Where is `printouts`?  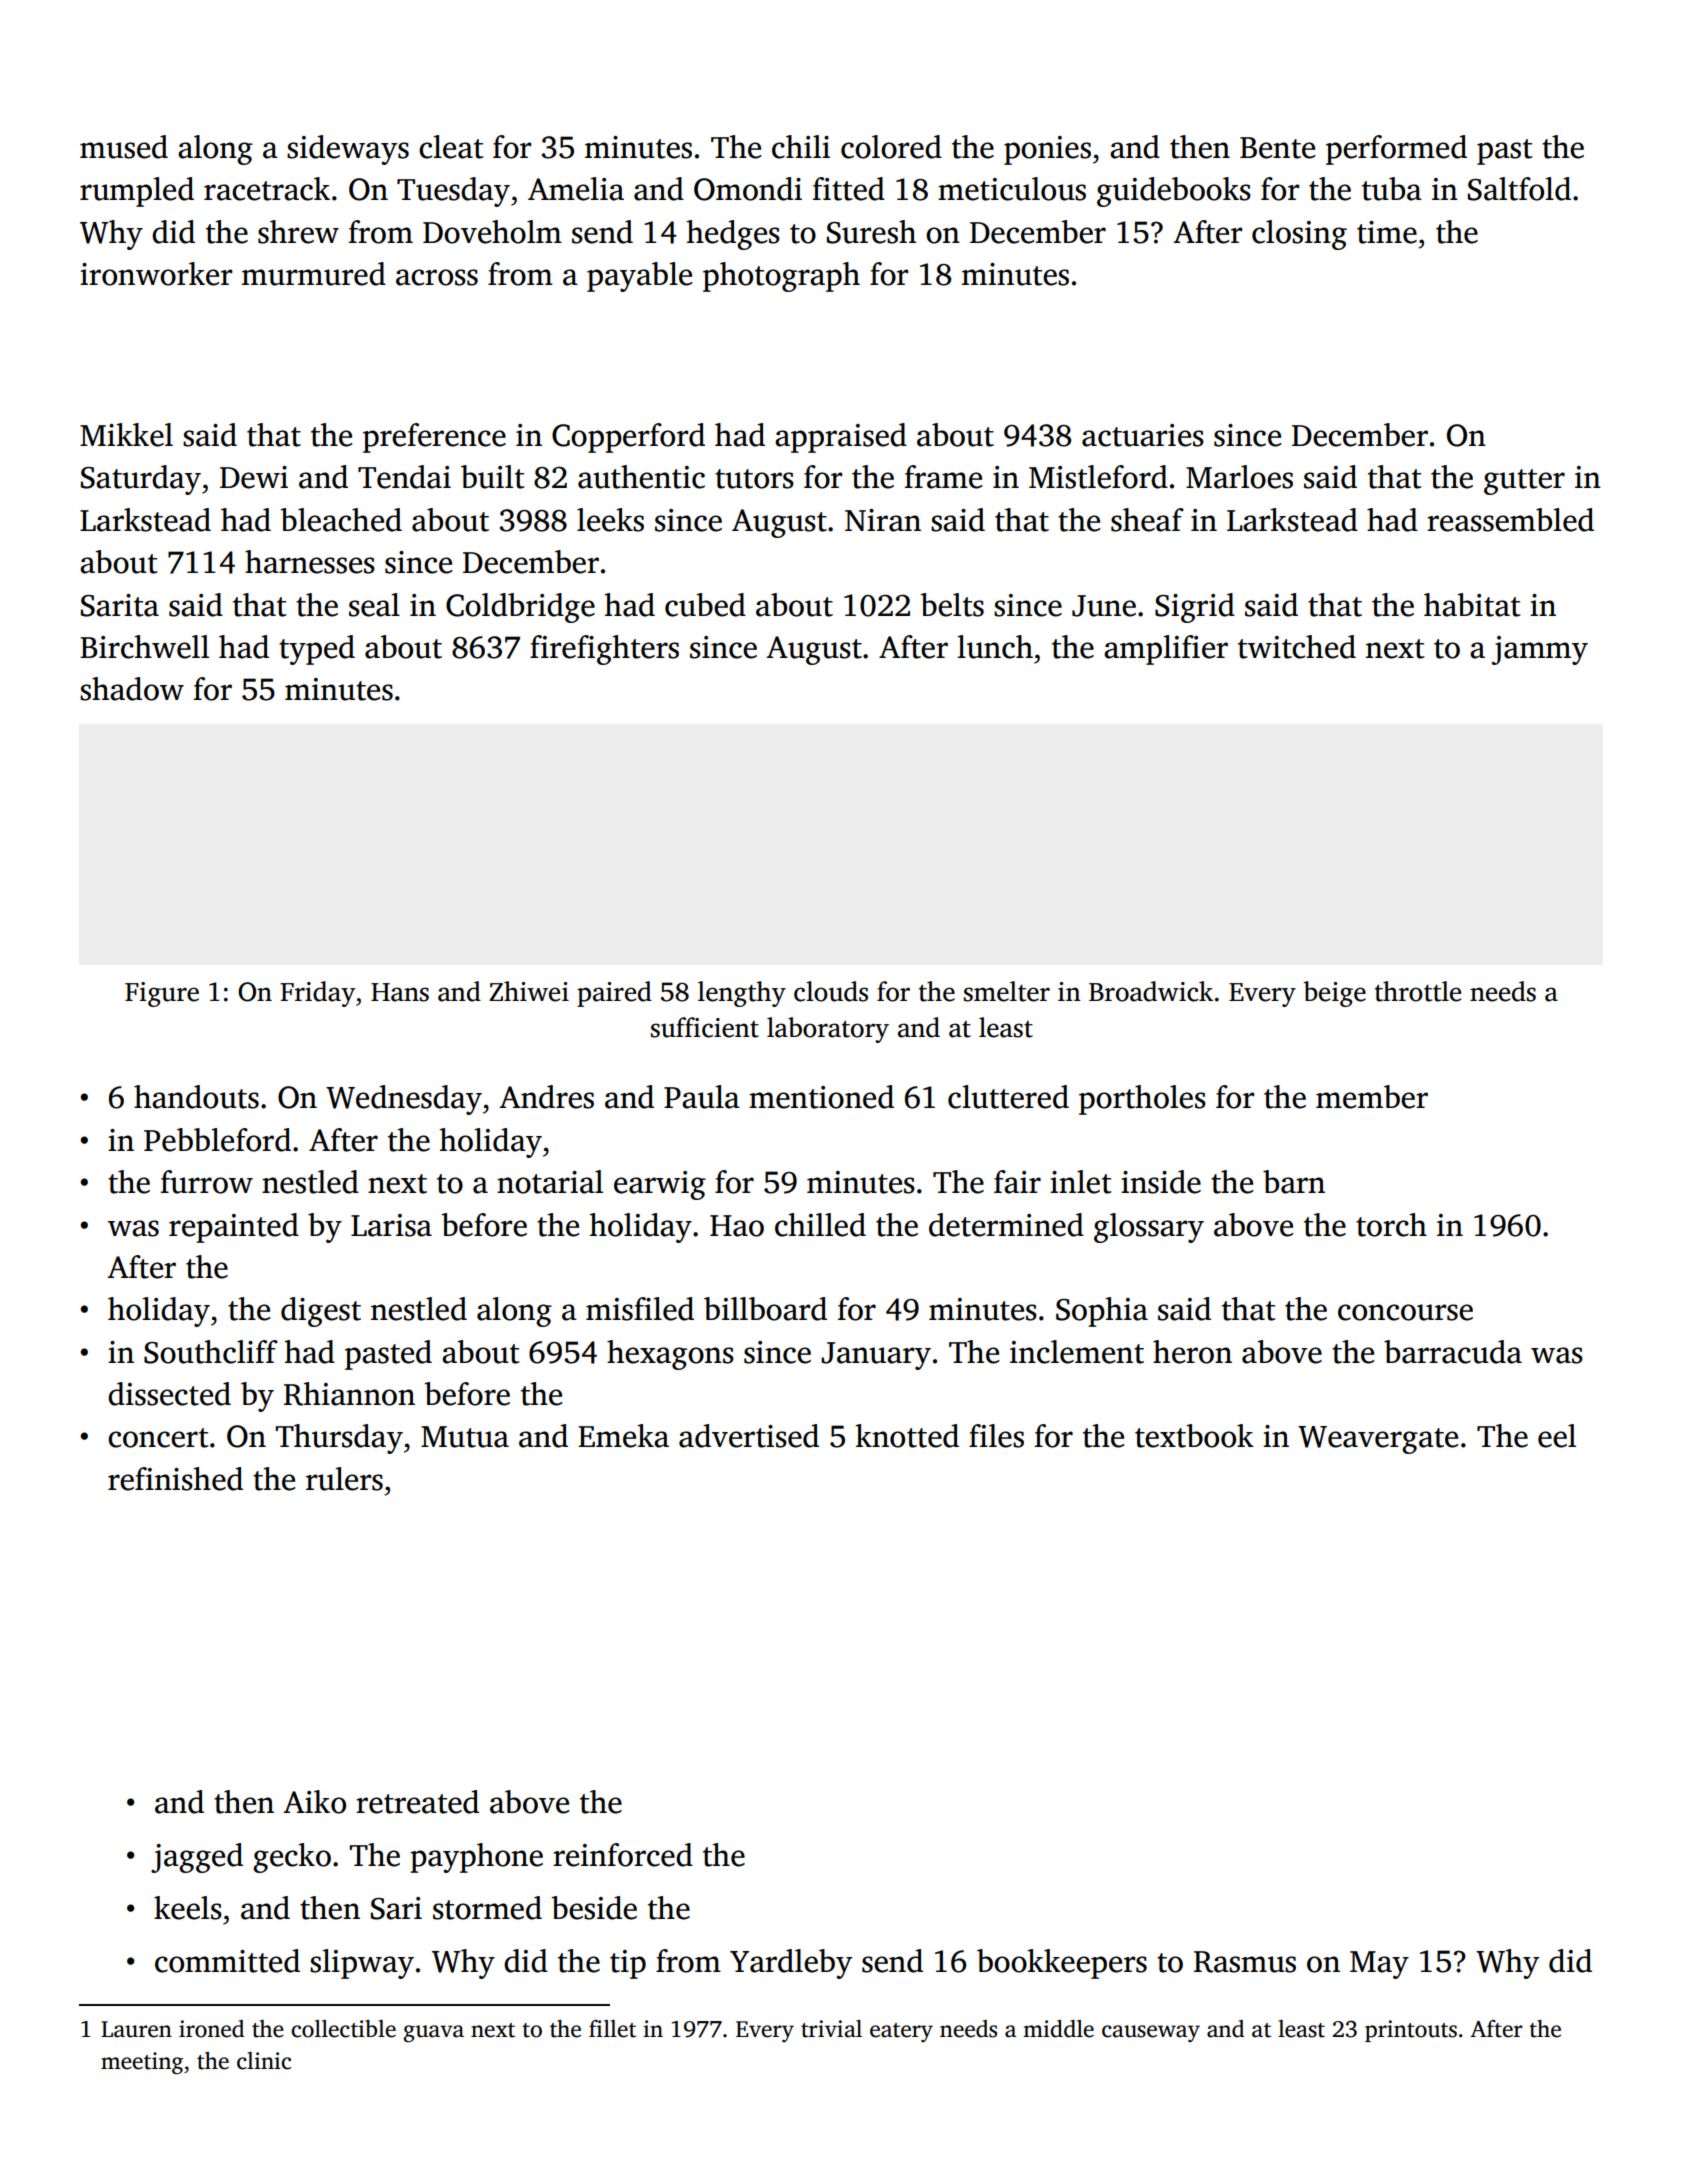 printouts is located at coordinates (1411, 2031).
